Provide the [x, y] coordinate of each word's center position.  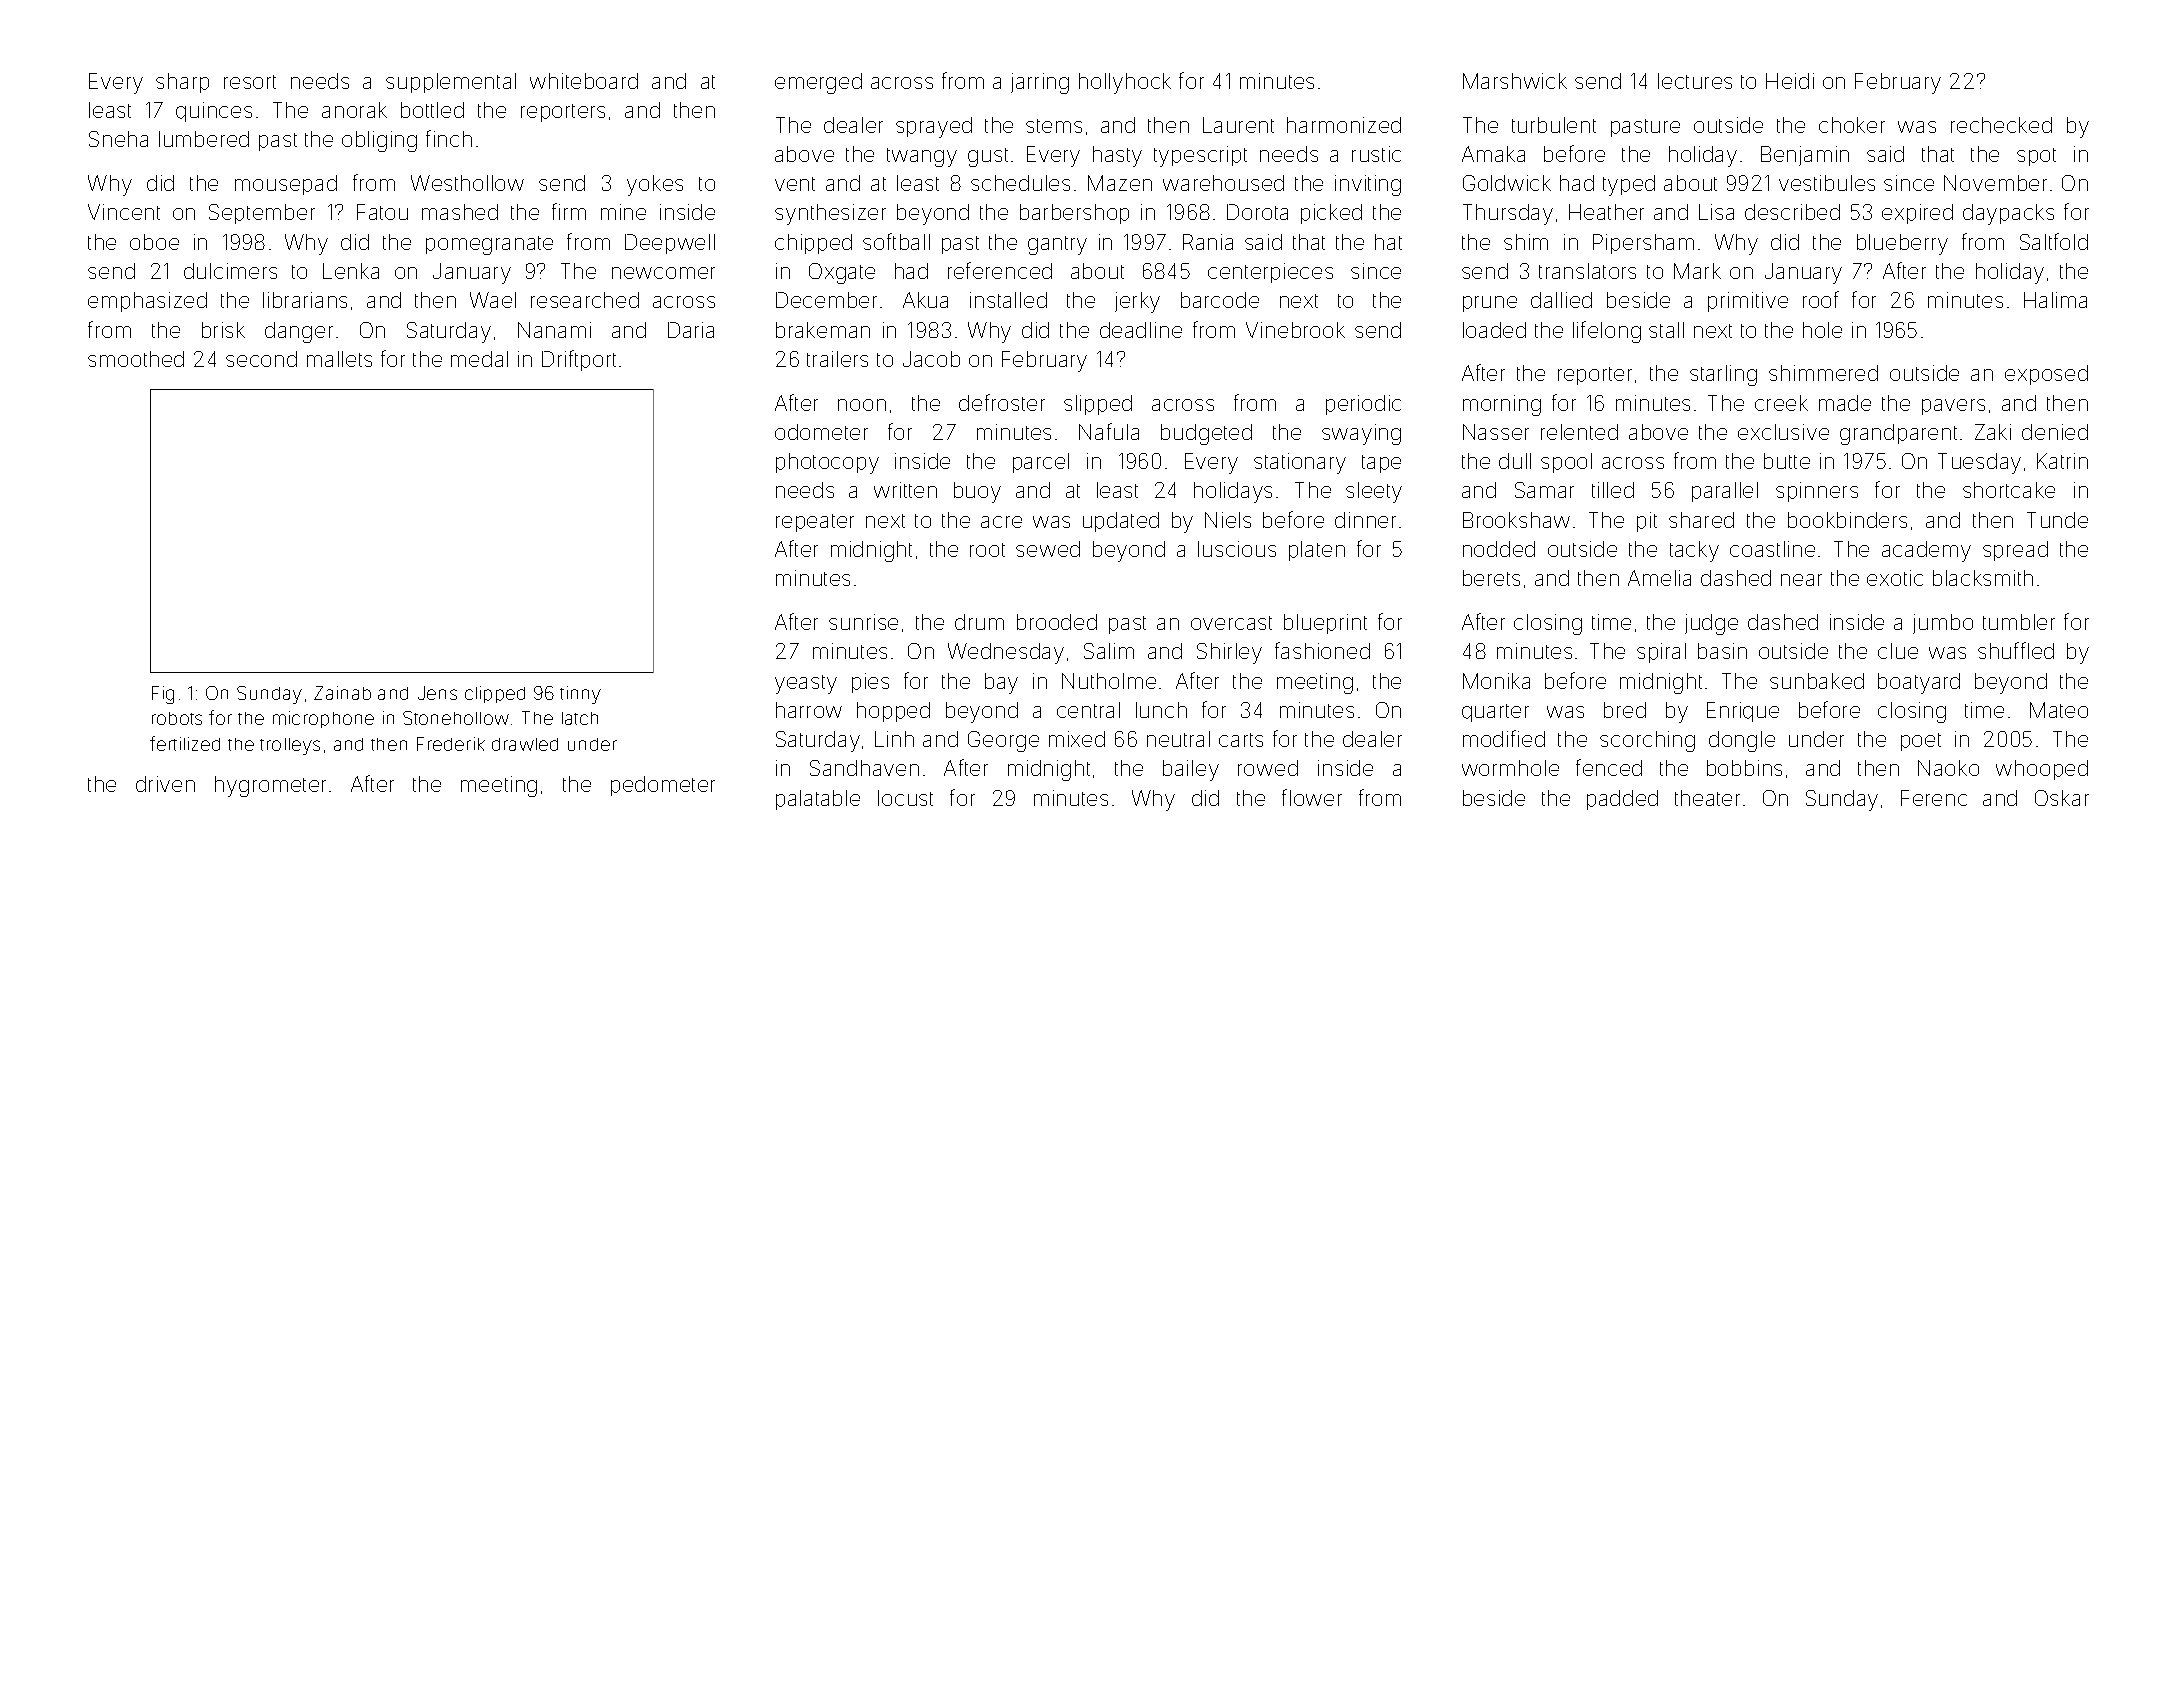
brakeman [823, 330]
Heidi [1790, 81]
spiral [1661, 653]
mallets [339, 359]
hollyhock [1125, 83]
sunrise [863, 622]
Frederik [451, 744]
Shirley [1229, 653]
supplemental [451, 83]
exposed [2046, 375]
